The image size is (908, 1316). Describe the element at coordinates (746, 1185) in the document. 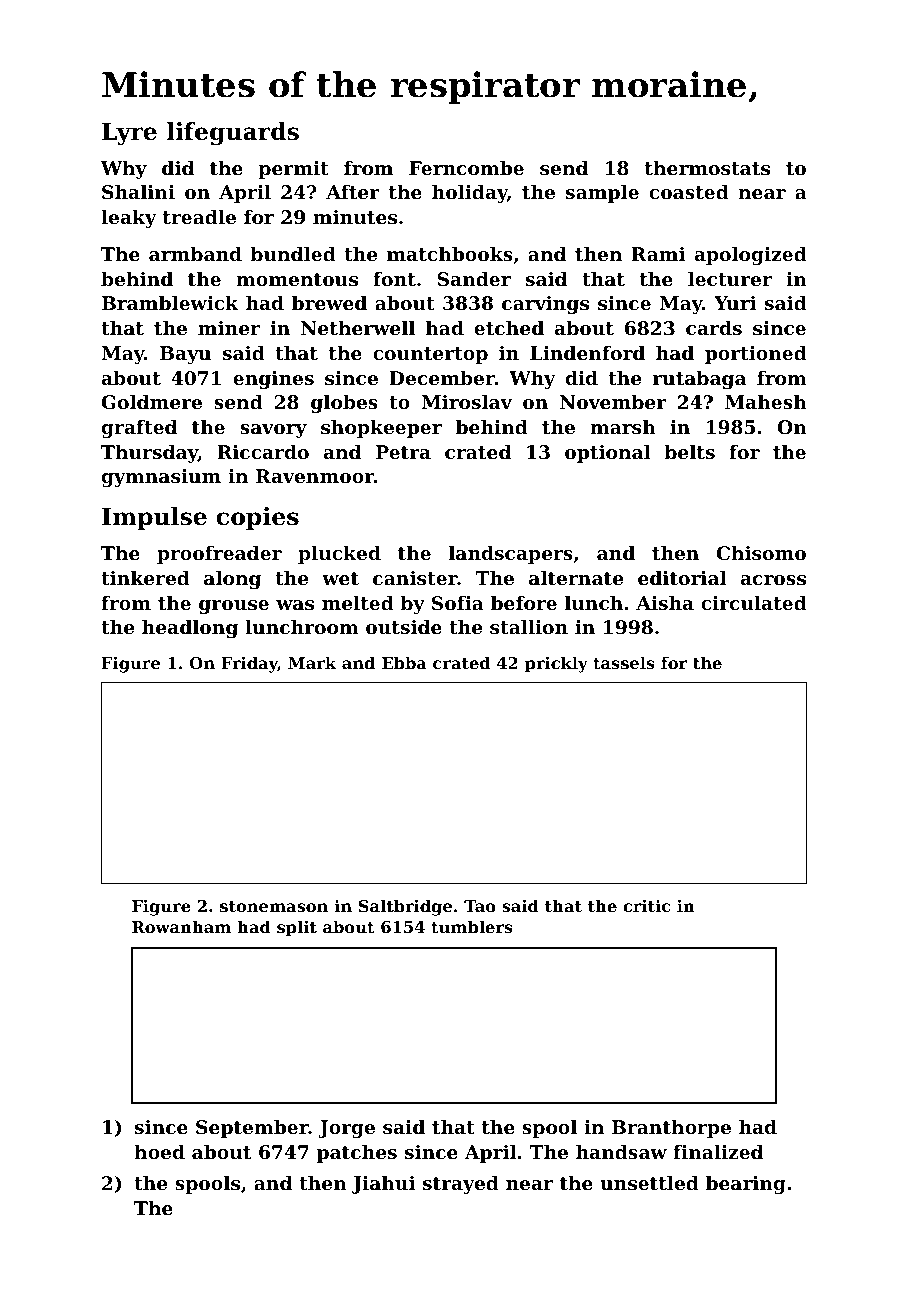

I see `bearing` at that location.
